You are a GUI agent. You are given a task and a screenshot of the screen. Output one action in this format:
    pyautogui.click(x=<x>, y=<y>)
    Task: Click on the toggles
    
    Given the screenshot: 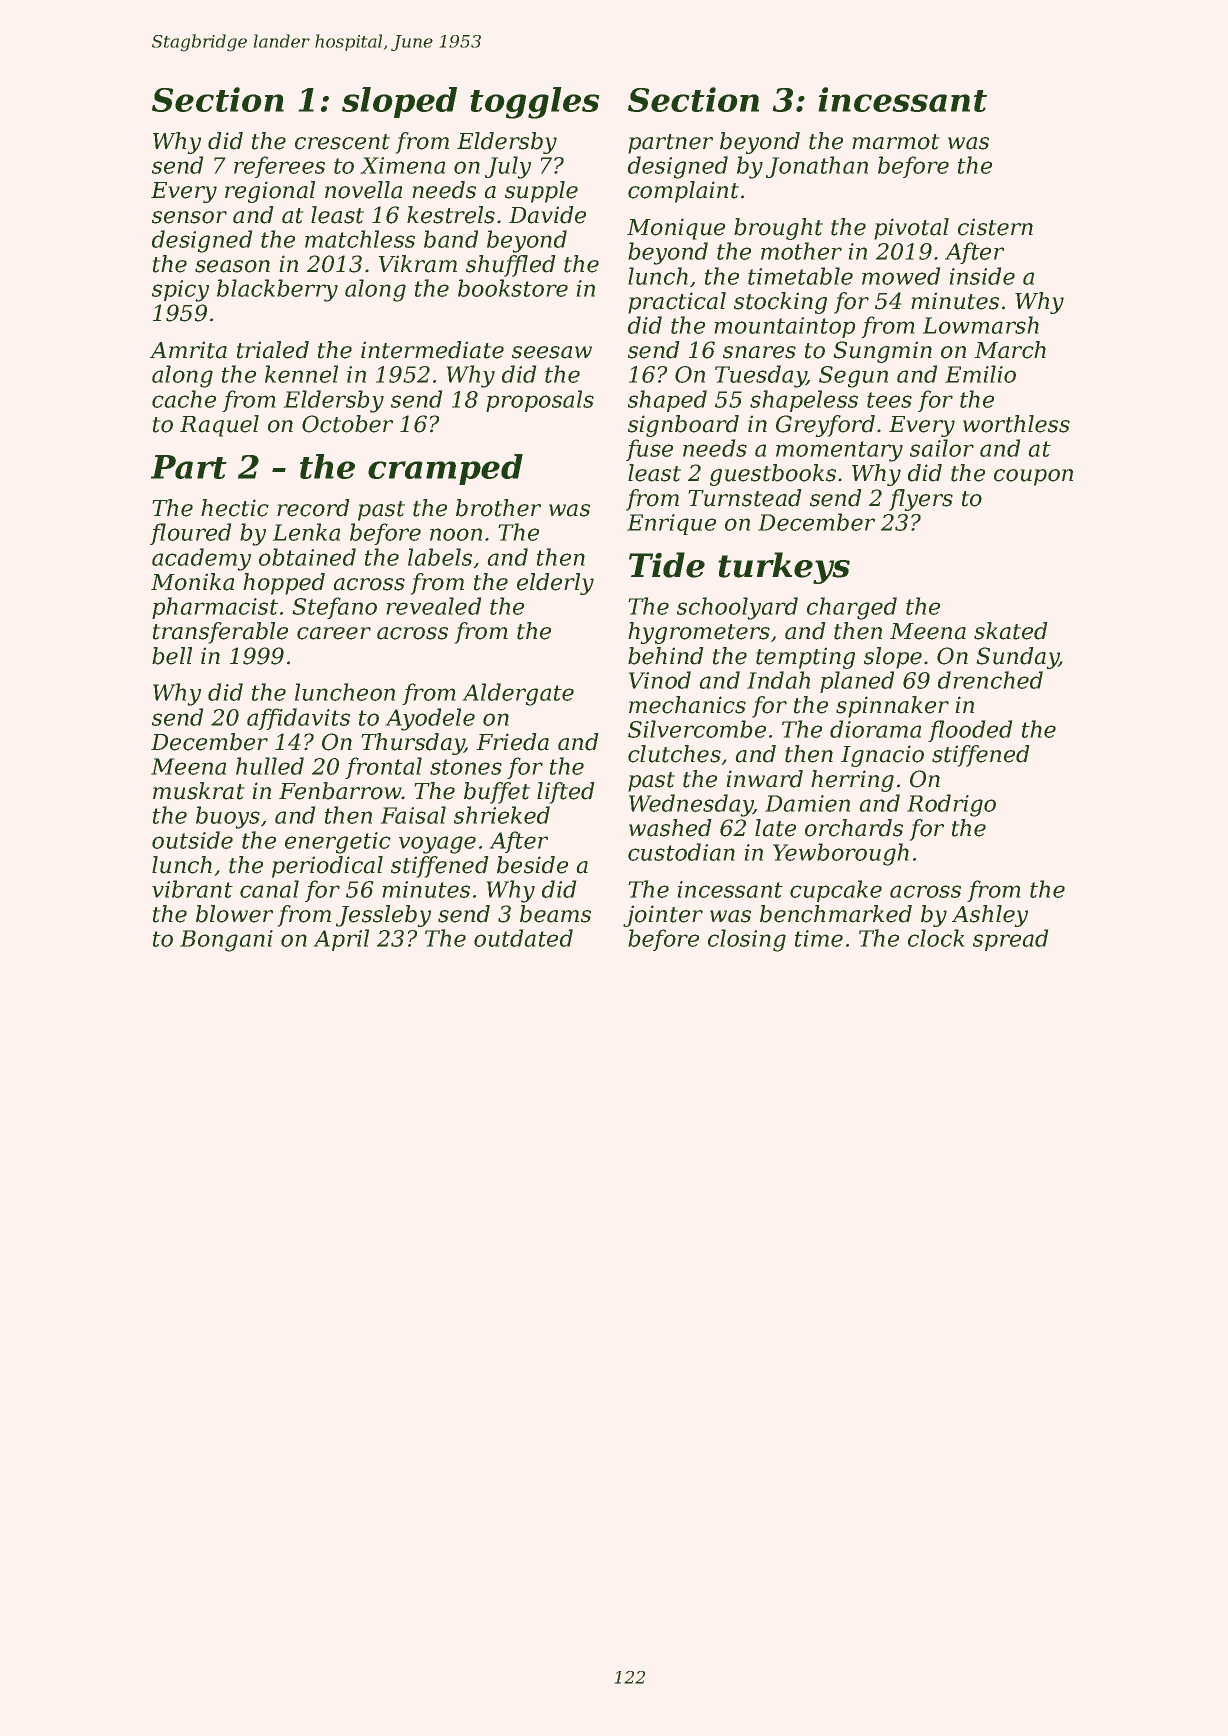 What is the action you would take?
    pyautogui.click(x=535, y=103)
